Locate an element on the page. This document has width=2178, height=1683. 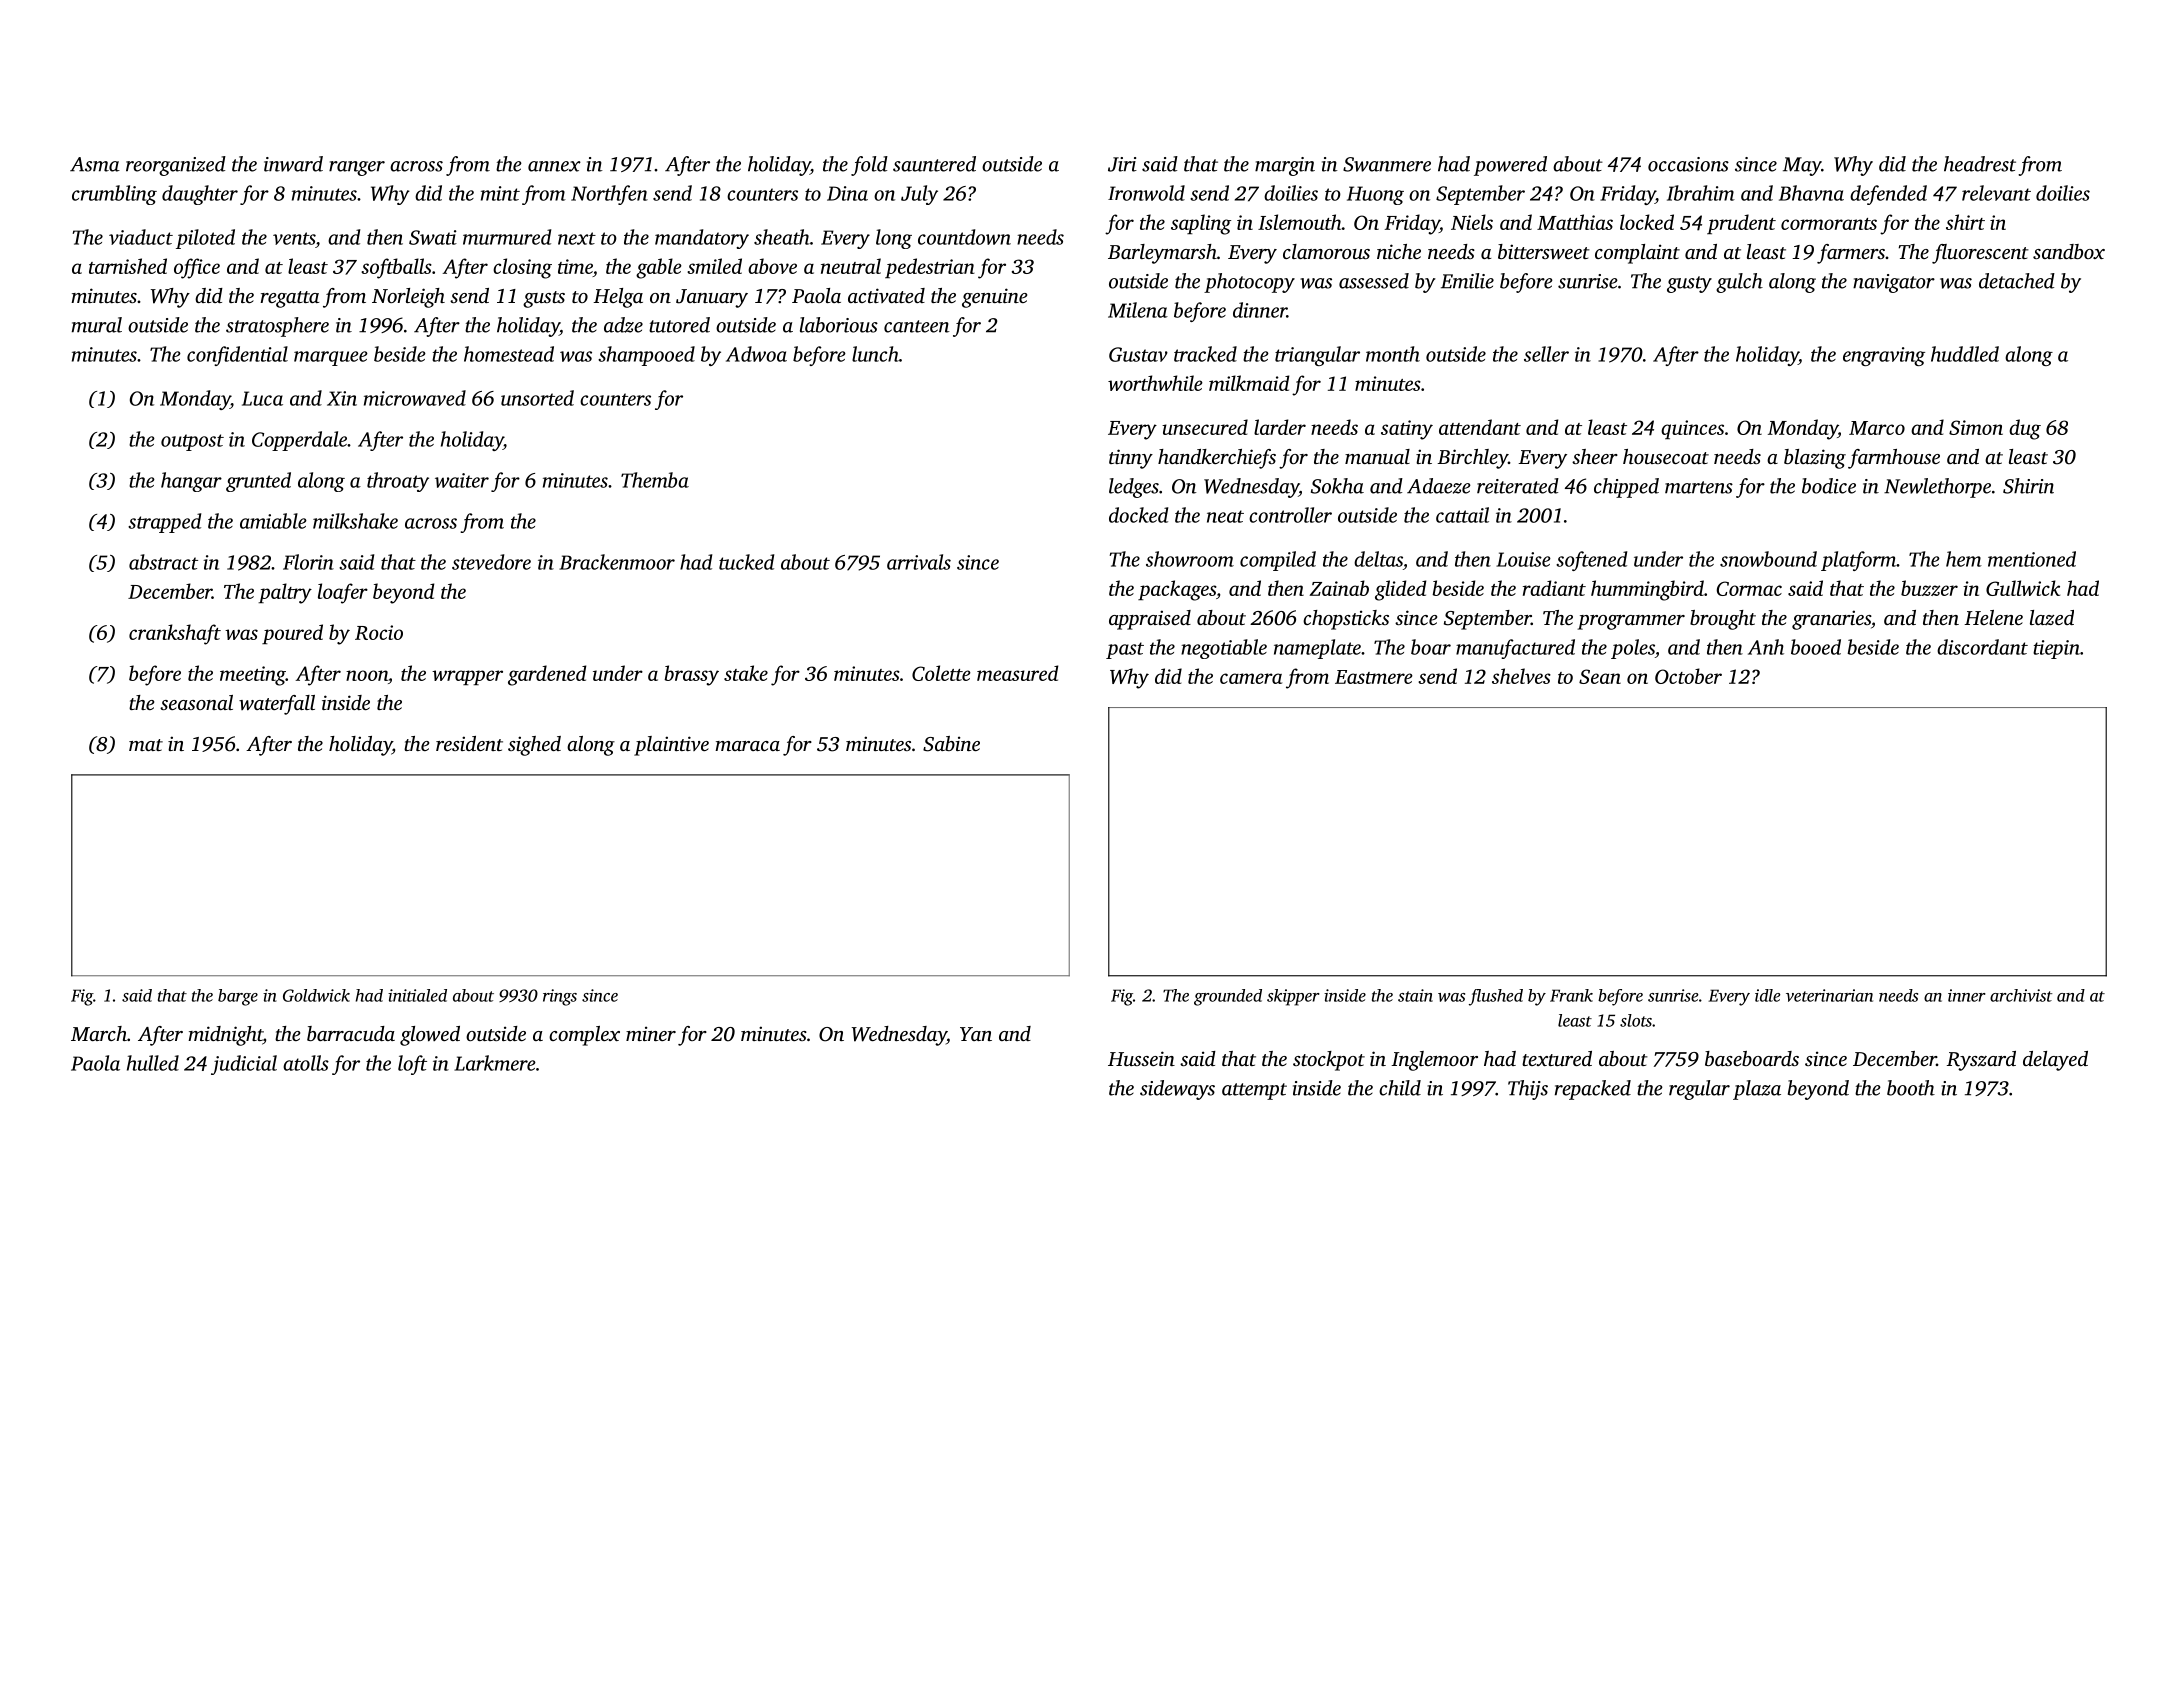
Brackenmoor is located at coordinates (617, 562).
